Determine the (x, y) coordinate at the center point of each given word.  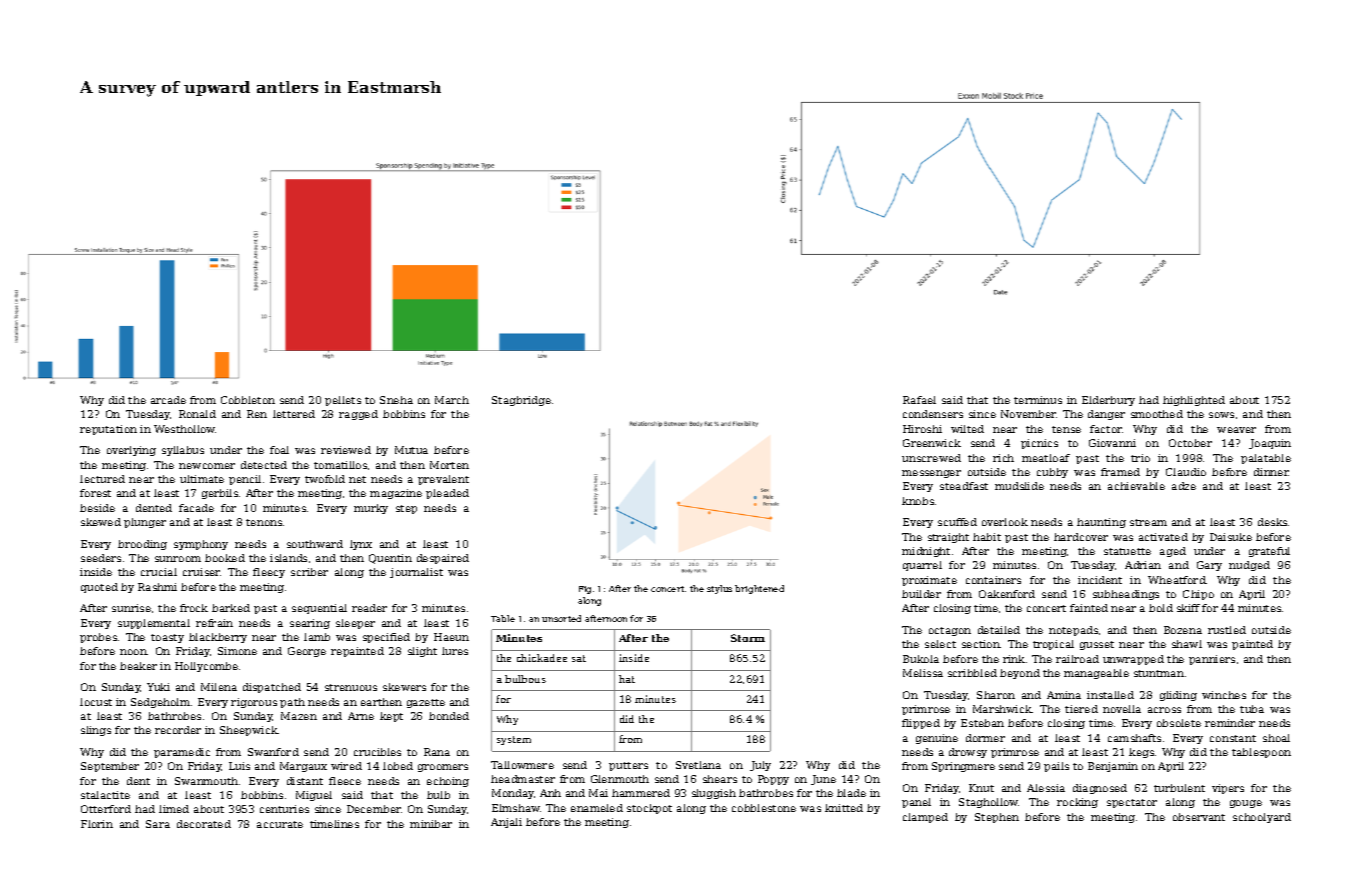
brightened (759, 589)
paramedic (182, 753)
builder (921, 594)
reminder (1230, 723)
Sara (158, 824)
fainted (1089, 608)
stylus (719, 589)
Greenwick (932, 443)
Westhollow (185, 429)
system (514, 740)
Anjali (506, 823)
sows (1221, 415)
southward (315, 544)
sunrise (131, 608)
